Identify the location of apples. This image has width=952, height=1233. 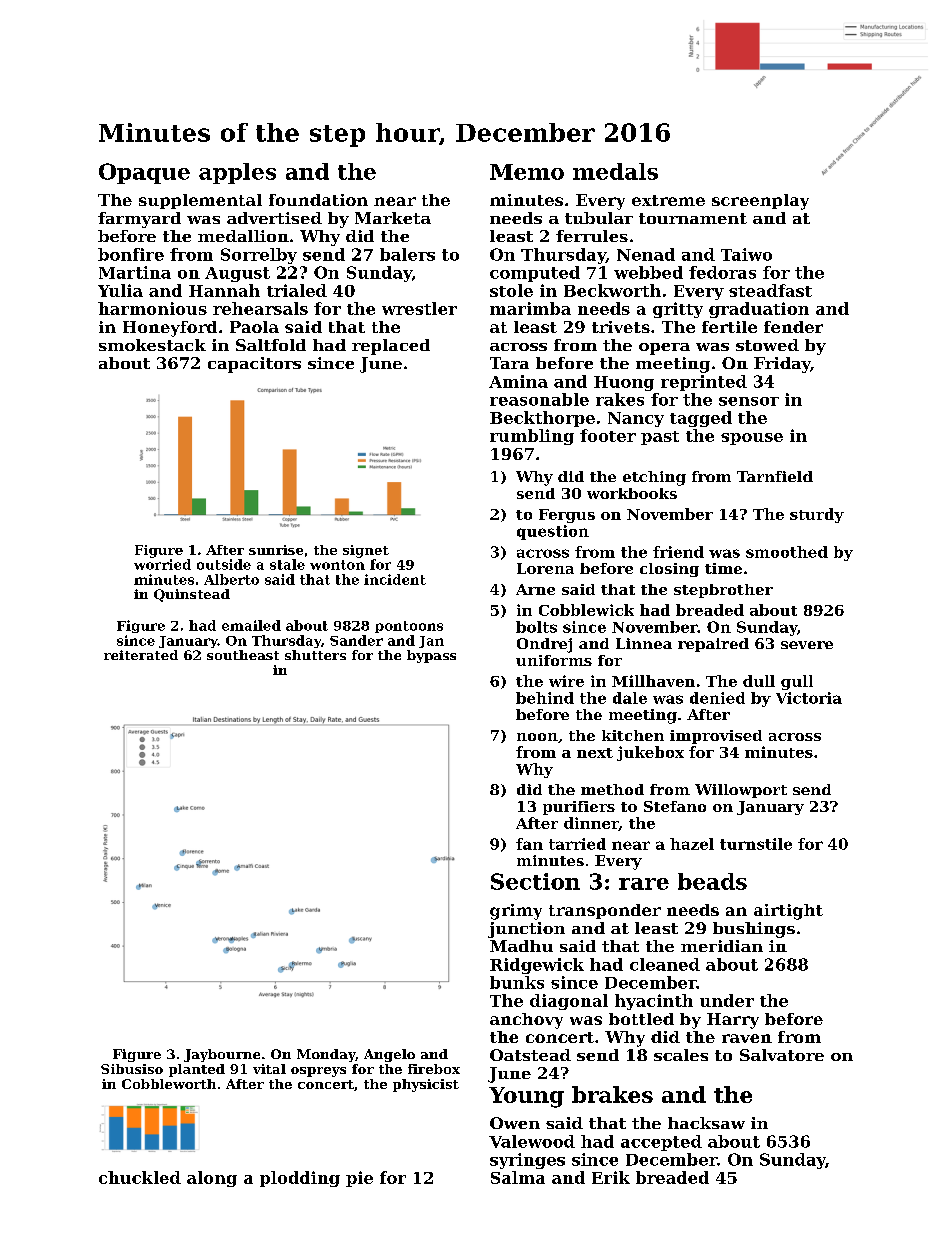
(237, 173).
